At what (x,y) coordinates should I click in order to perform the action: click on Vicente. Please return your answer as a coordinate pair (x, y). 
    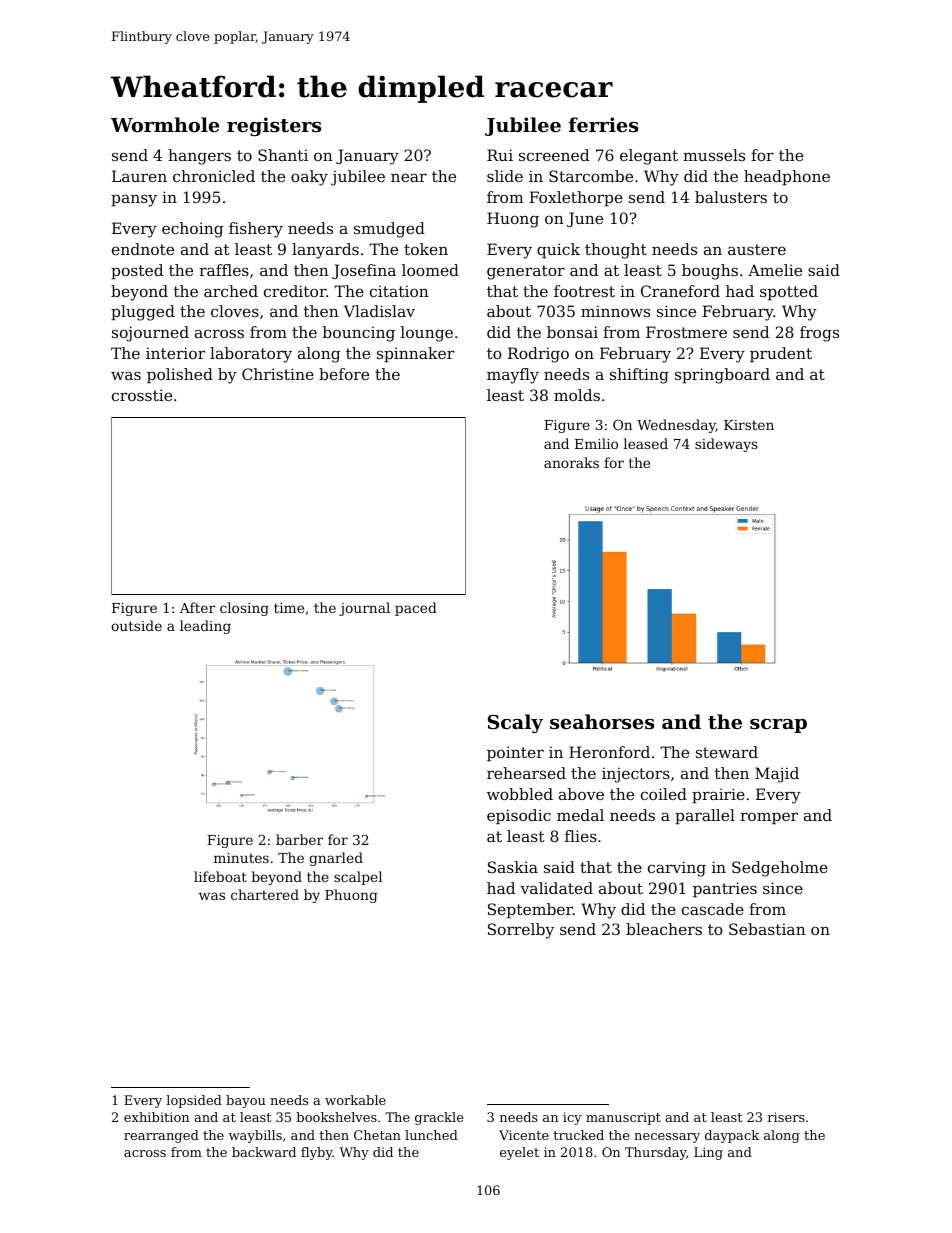
    Looking at the image, I should click on (524, 1135).
